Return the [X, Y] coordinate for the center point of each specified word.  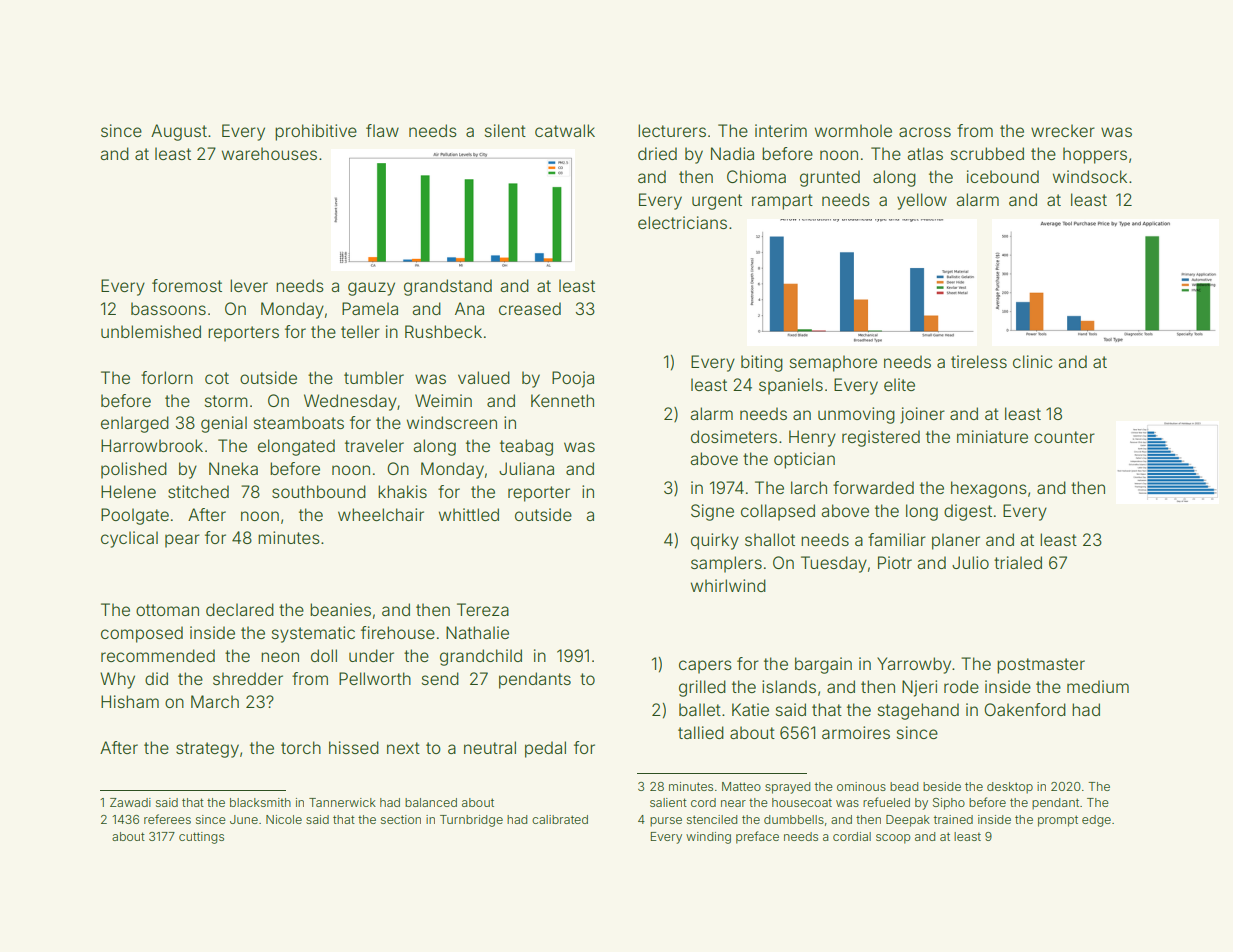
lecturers [672, 130]
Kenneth [562, 400]
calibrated [560, 819]
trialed [1018, 562]
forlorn [167, 377]
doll [324, 655]
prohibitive [316, 132]
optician [804, 460]
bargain [823, 665]
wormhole [853, 130]
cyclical [129, 539]
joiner [922, 415]
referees [167, 819]
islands [789, 686]
